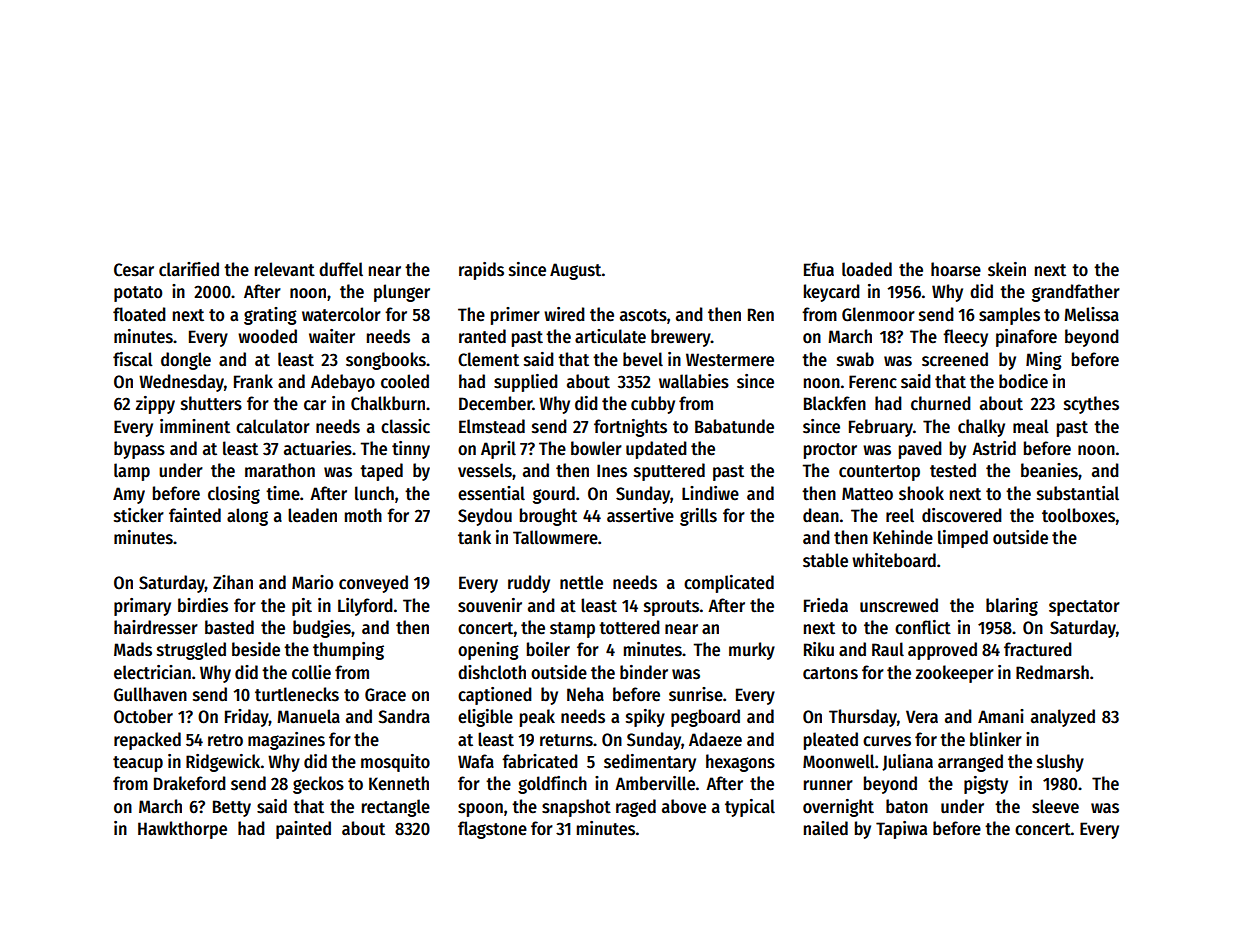  Describe the element at coordinates (488, 359) in the page. I see `Clement` at that location.
